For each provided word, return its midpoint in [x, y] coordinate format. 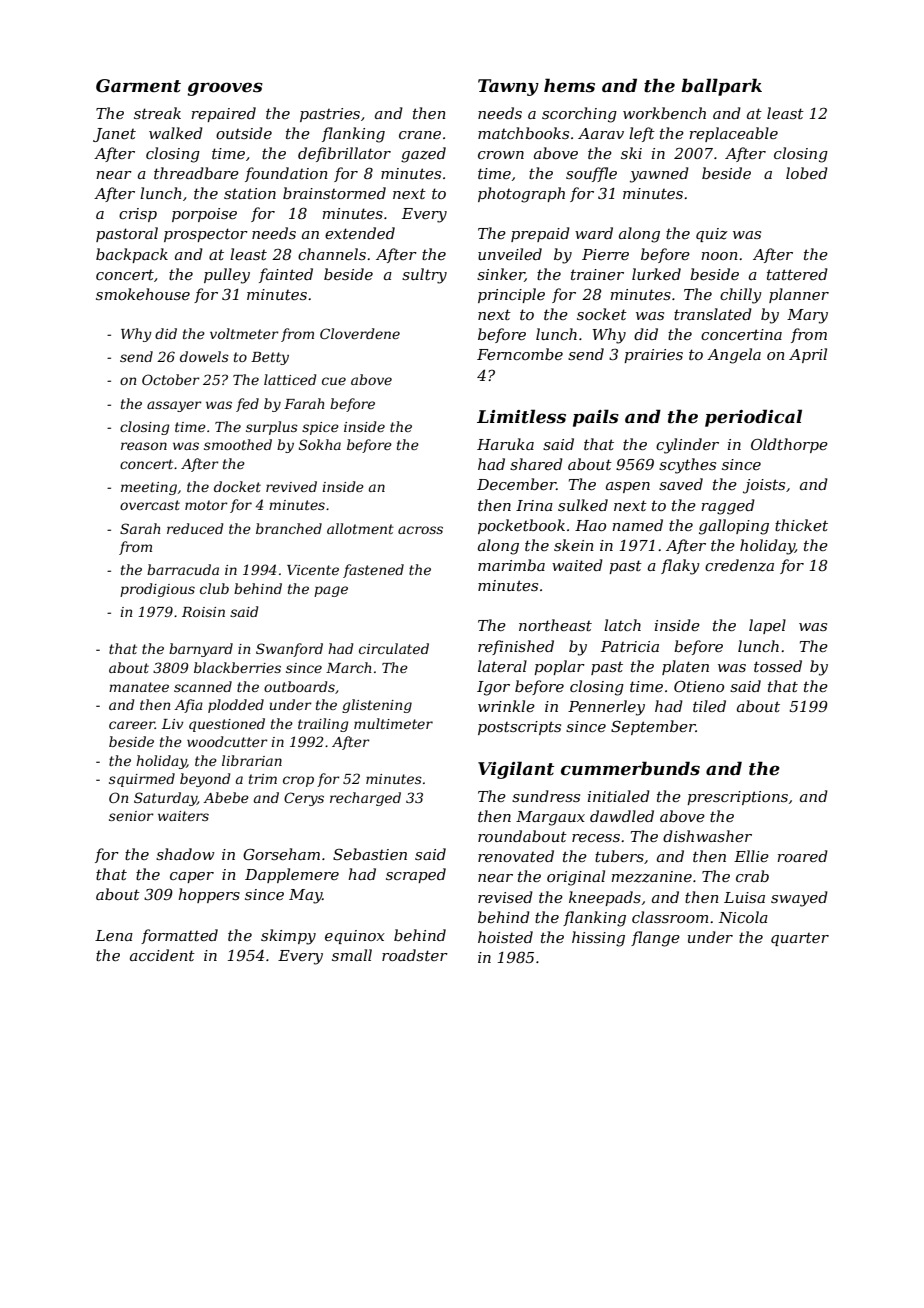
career [132, 725]
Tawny [508, 87]
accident [162, 955]
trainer [597, 274]
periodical [753, 418]
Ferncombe [520, 354]
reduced [195, 528]
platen [685, 667]
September [653, 727]
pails [596, 418]
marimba [511, 565]
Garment [138, 86]
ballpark [722, 87]
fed [247, 405]
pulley [227, 276]
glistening [377, 706]
